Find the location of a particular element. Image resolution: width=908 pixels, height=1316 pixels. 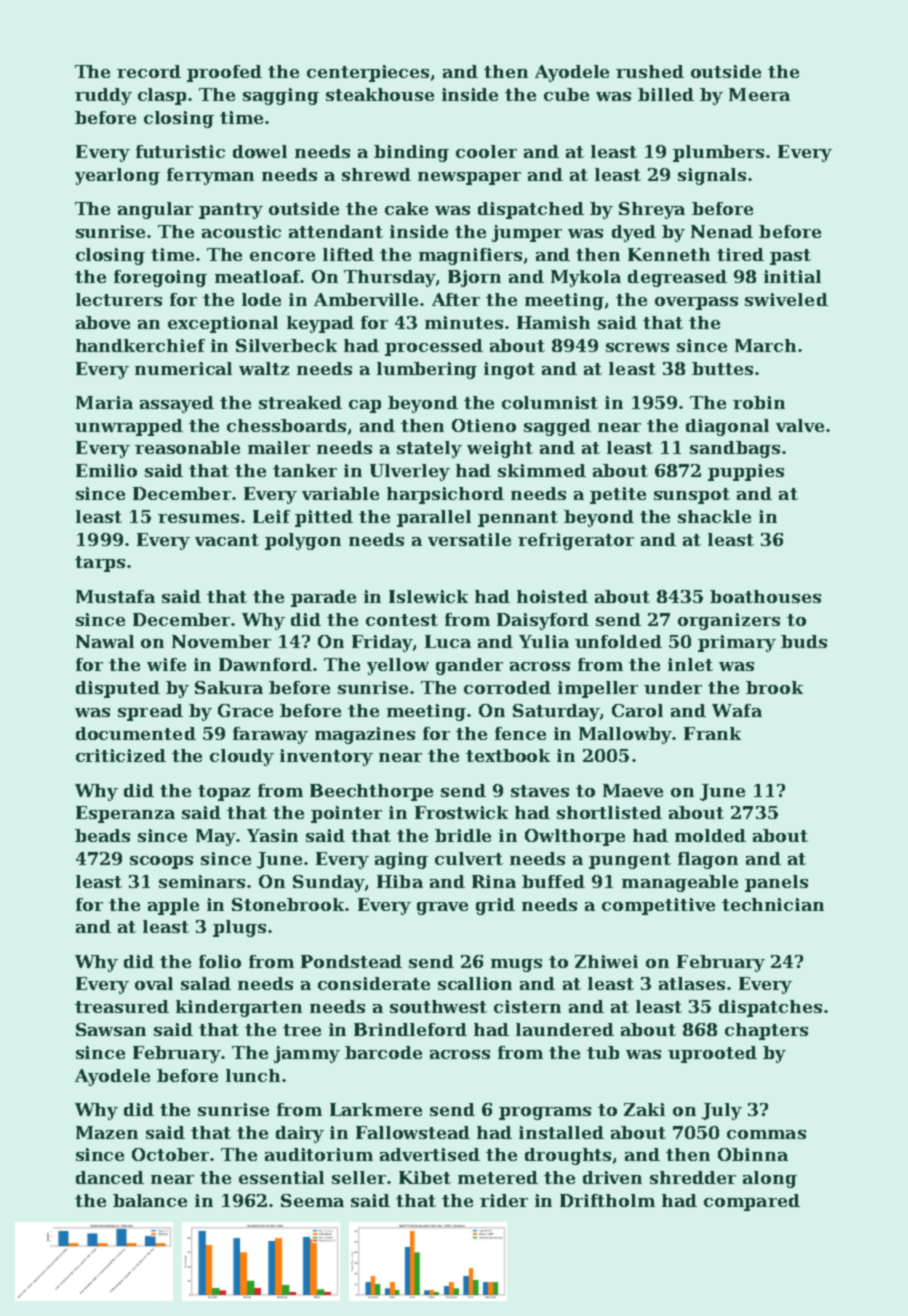

buttes is located at coordinates (722, 368).
